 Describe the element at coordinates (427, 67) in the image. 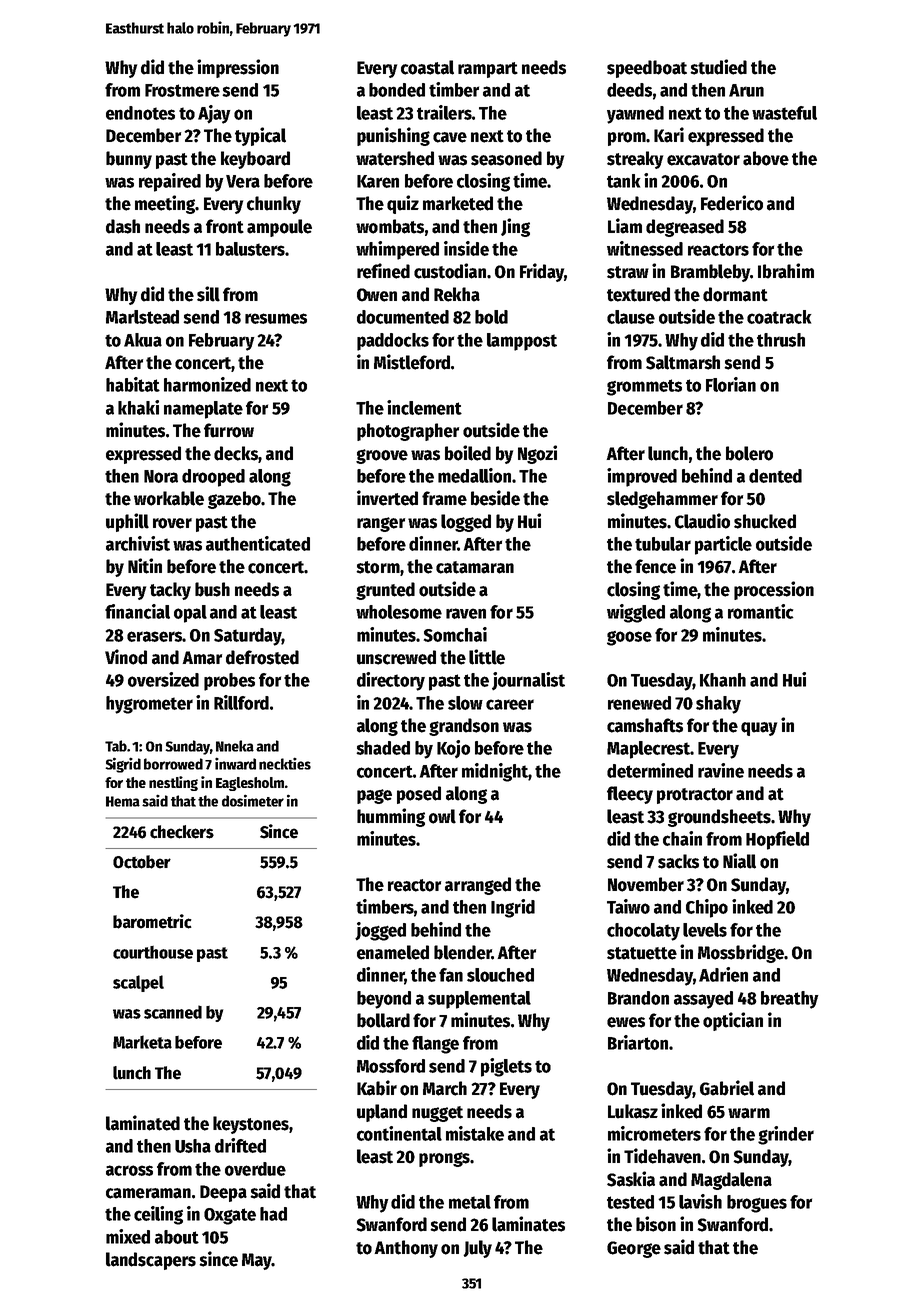

I see `coastal` at that location.
